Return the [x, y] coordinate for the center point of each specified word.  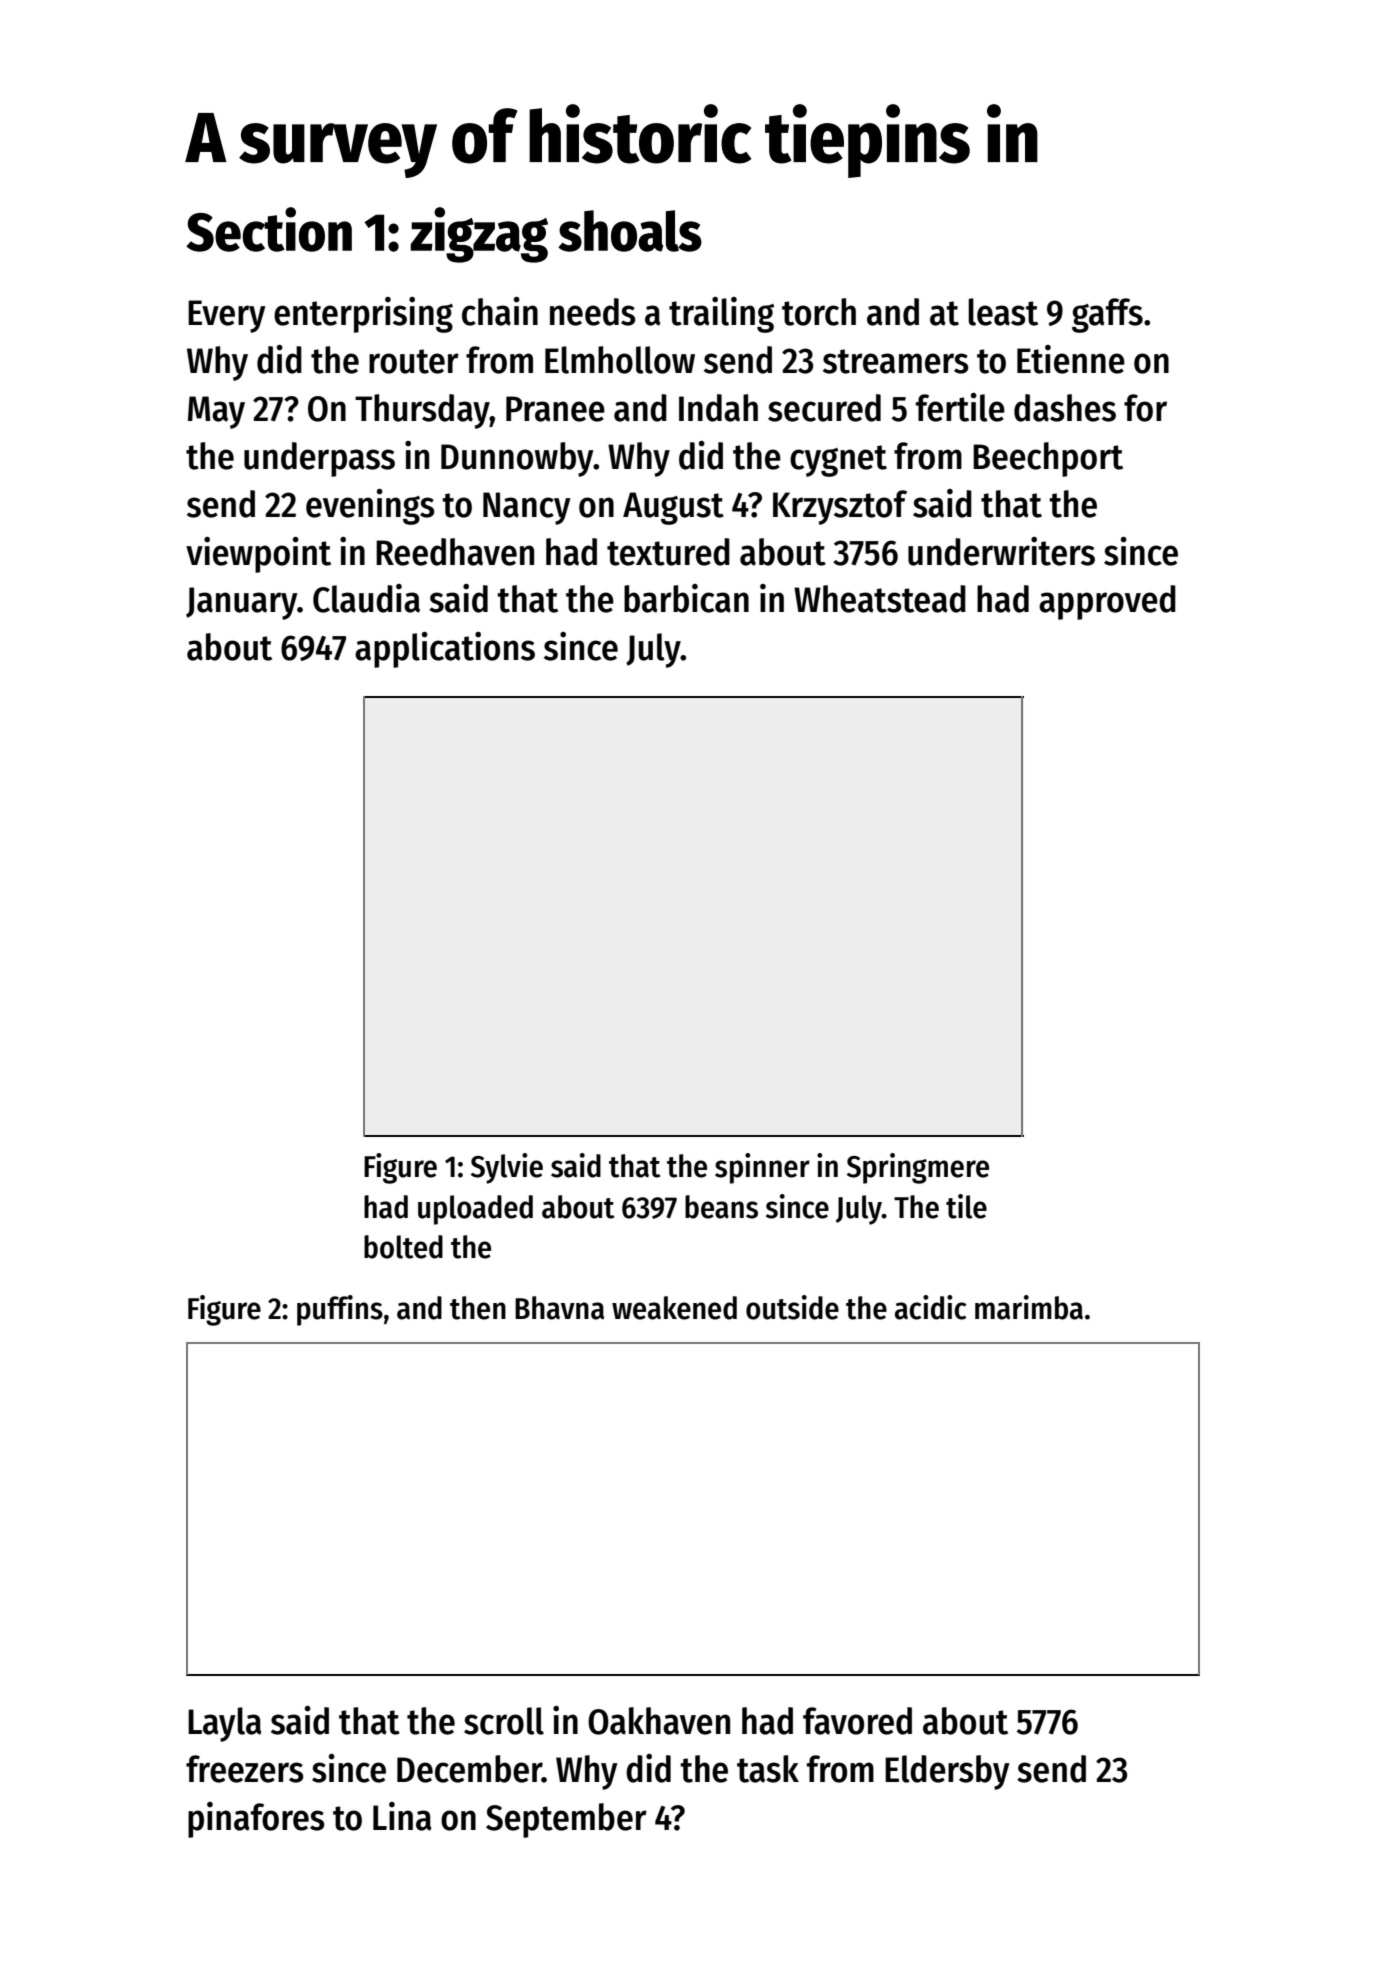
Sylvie [507, 1168]
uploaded [475, 1210]
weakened [674, 1308]
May [216, 412]
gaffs [1107, 315]
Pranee [555, 409]
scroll [504, 1721]
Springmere [918, 1168]
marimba [1029, 1307]
